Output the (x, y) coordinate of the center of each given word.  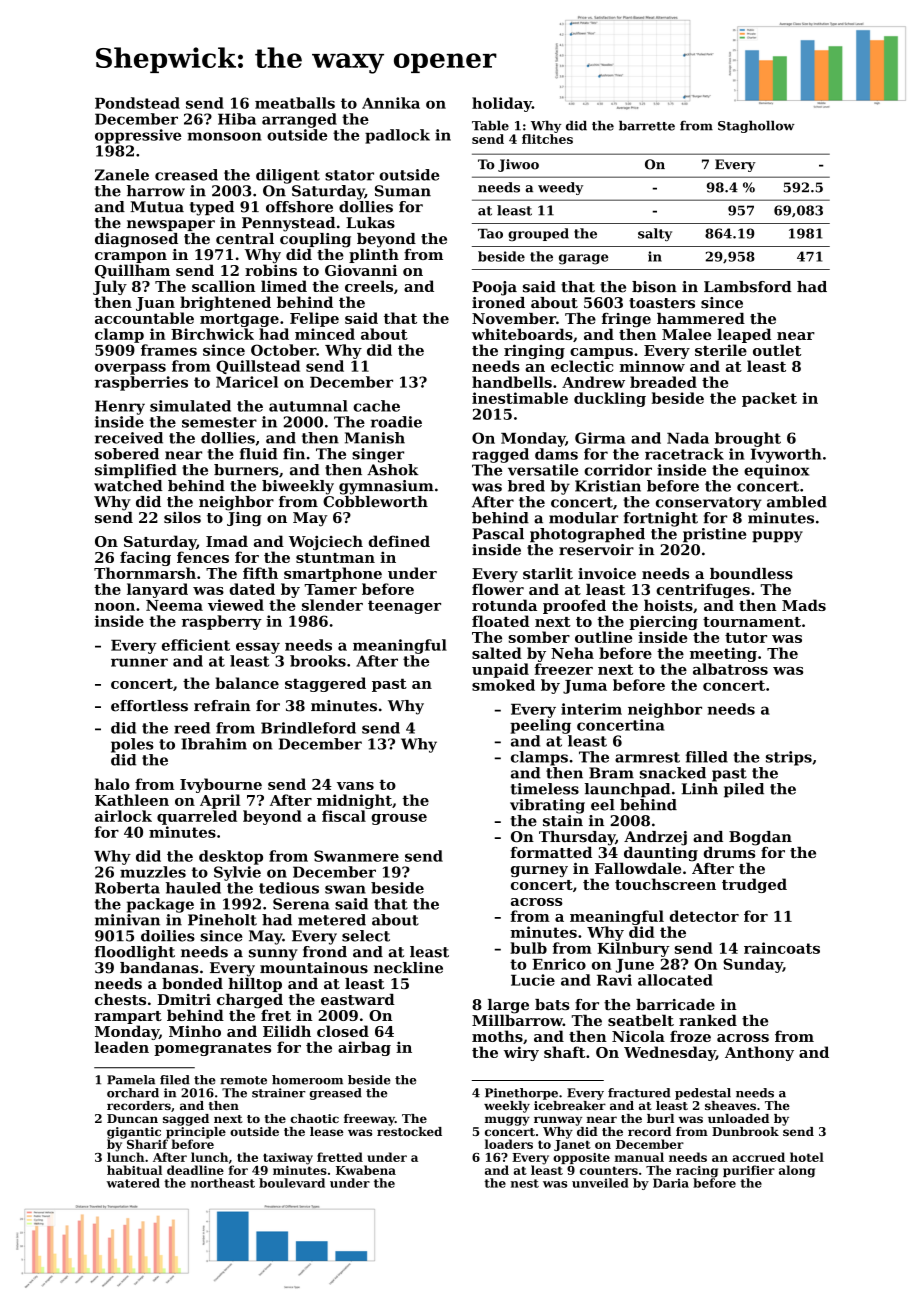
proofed (574, 606)
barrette (647, 126)
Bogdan (760, 838)
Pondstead (137, 103)
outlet (777, 350)
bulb (528, 948)
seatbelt (641, 1020)
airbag (364, 1048)
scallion (223, 286)
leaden (122, 1047)
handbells (512, 382)
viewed (236, 605)
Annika (391, 103)
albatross (730, 669)
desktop (231, 857)
